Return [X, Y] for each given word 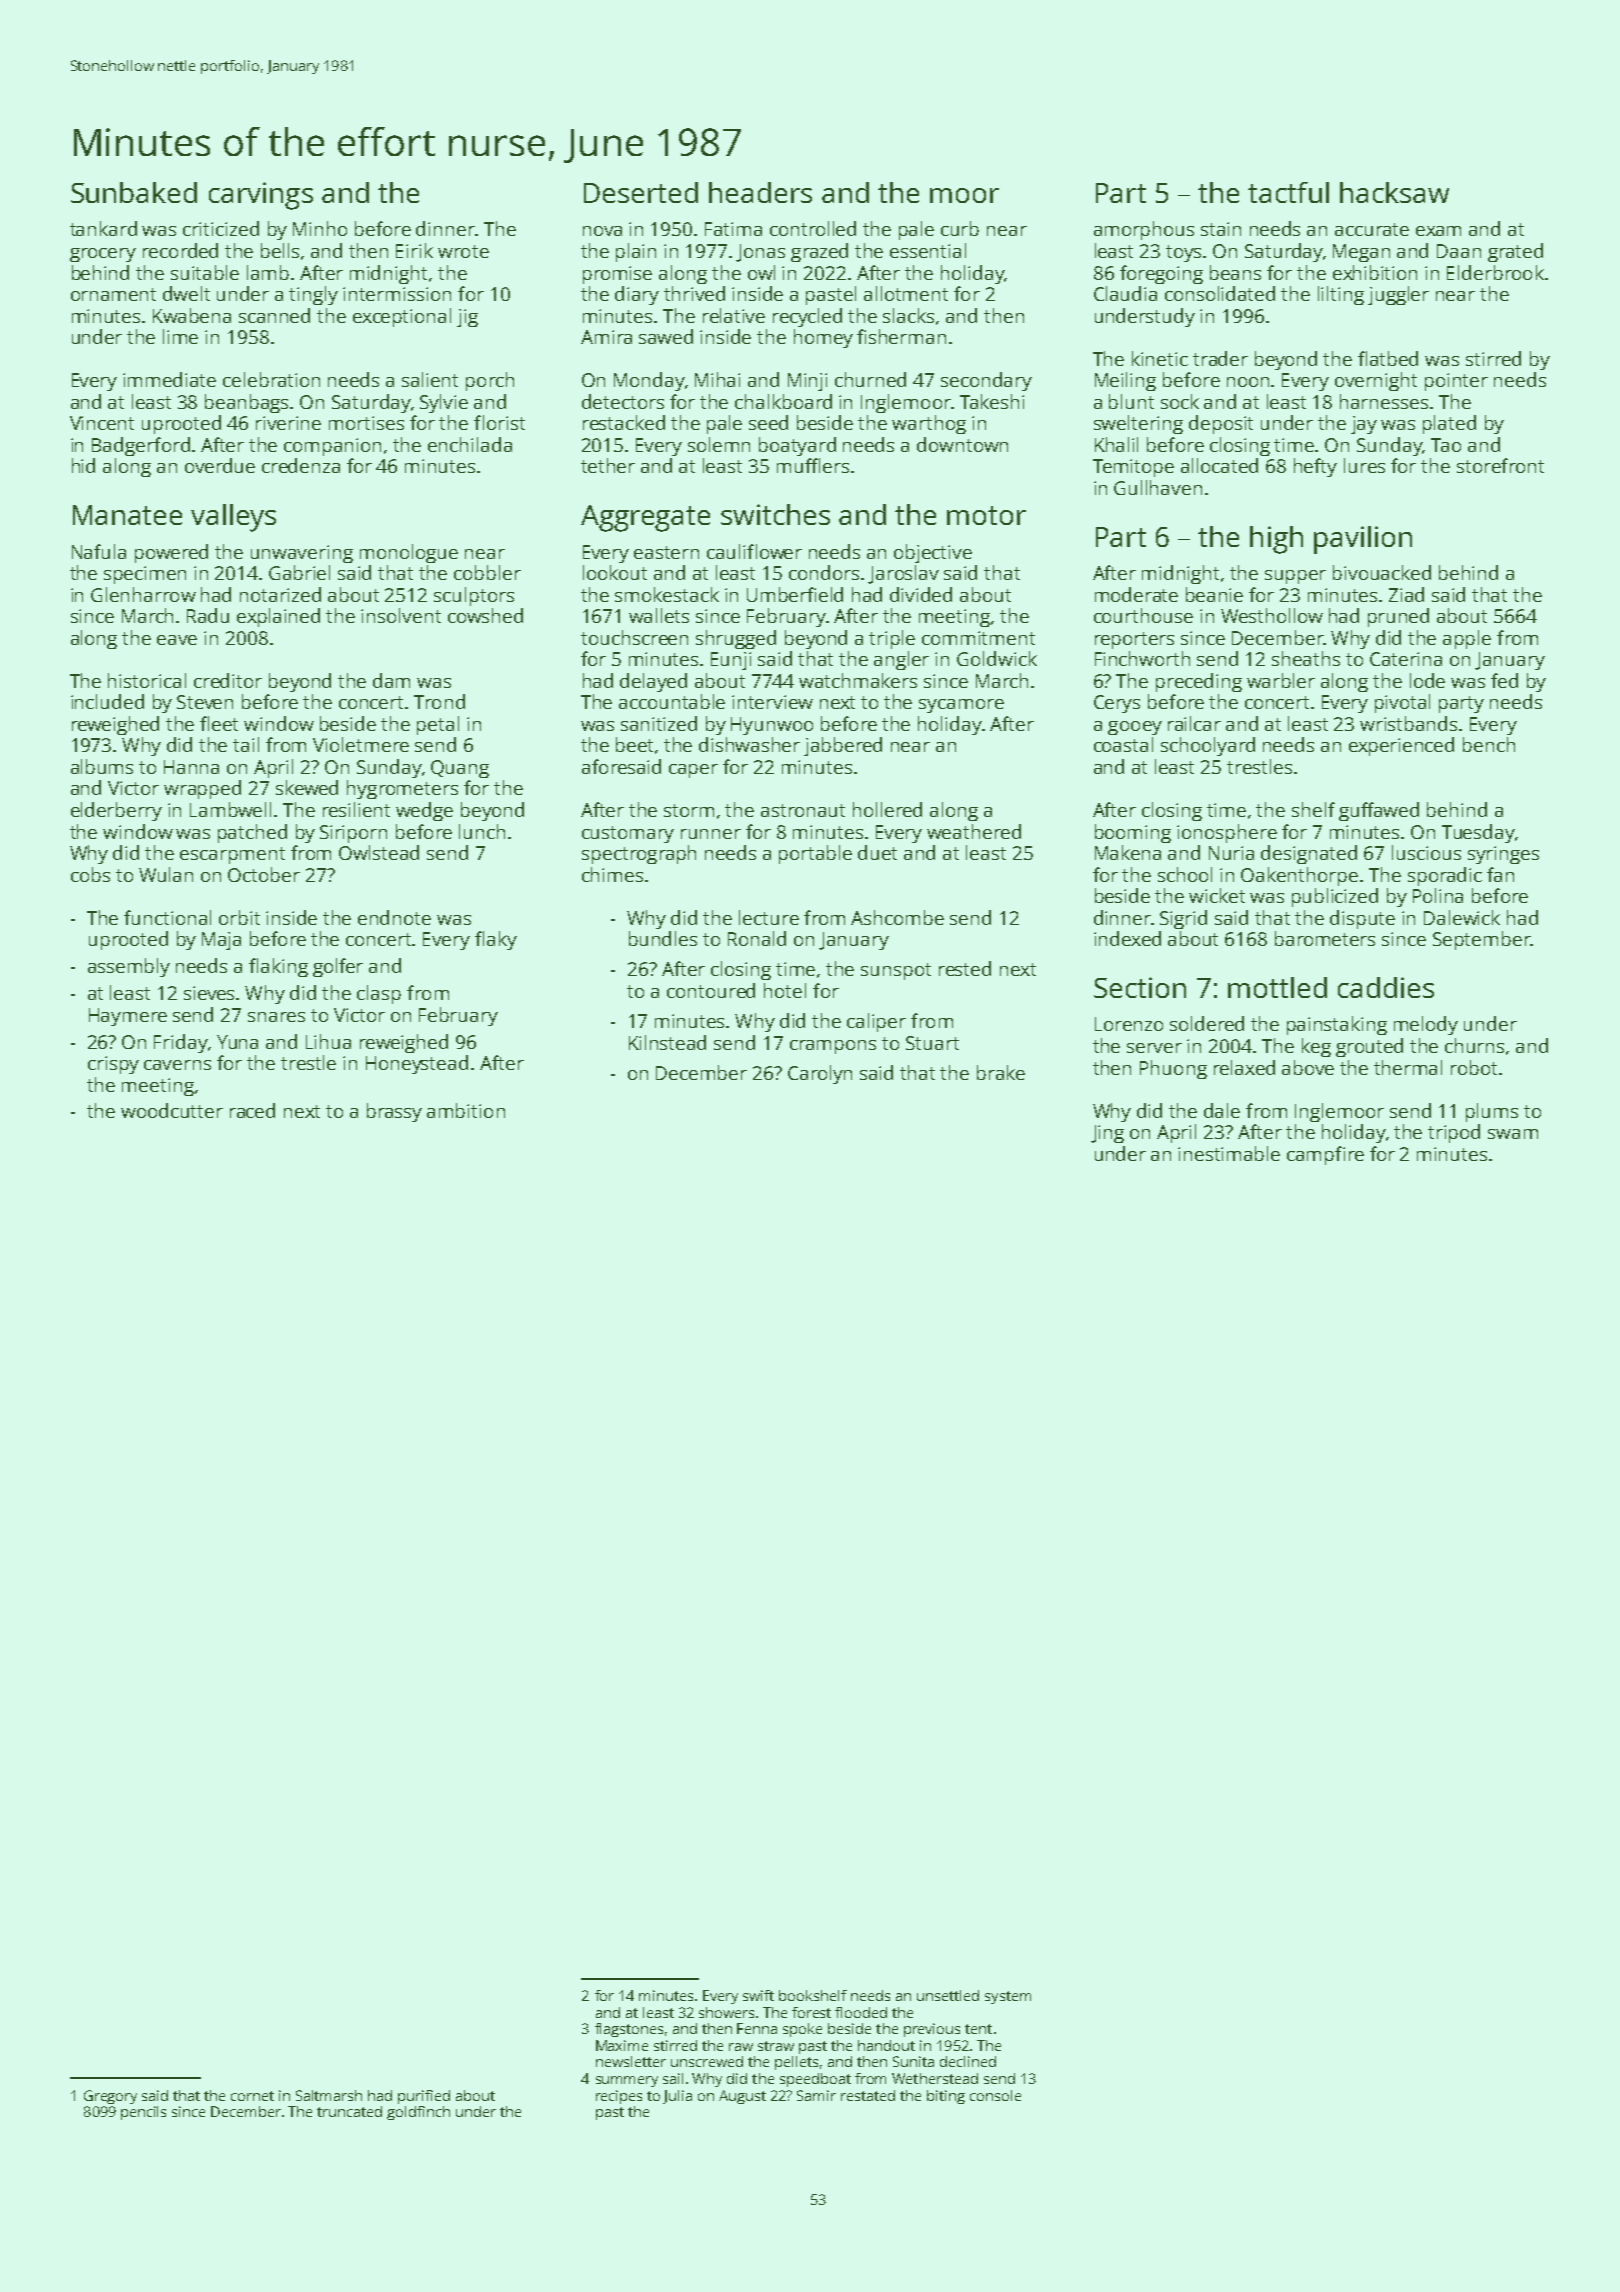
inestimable [1229, 1153]
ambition [466, 1110]
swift [758, 1995]
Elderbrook [1495, 272]
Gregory [110, 2097]
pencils [143, 2113]
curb [960, 228]
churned [870, 379]
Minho [320, 228]
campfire [1325, 1155]
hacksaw [1394, 192]
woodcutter [172, 1110]
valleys [233, 518]
